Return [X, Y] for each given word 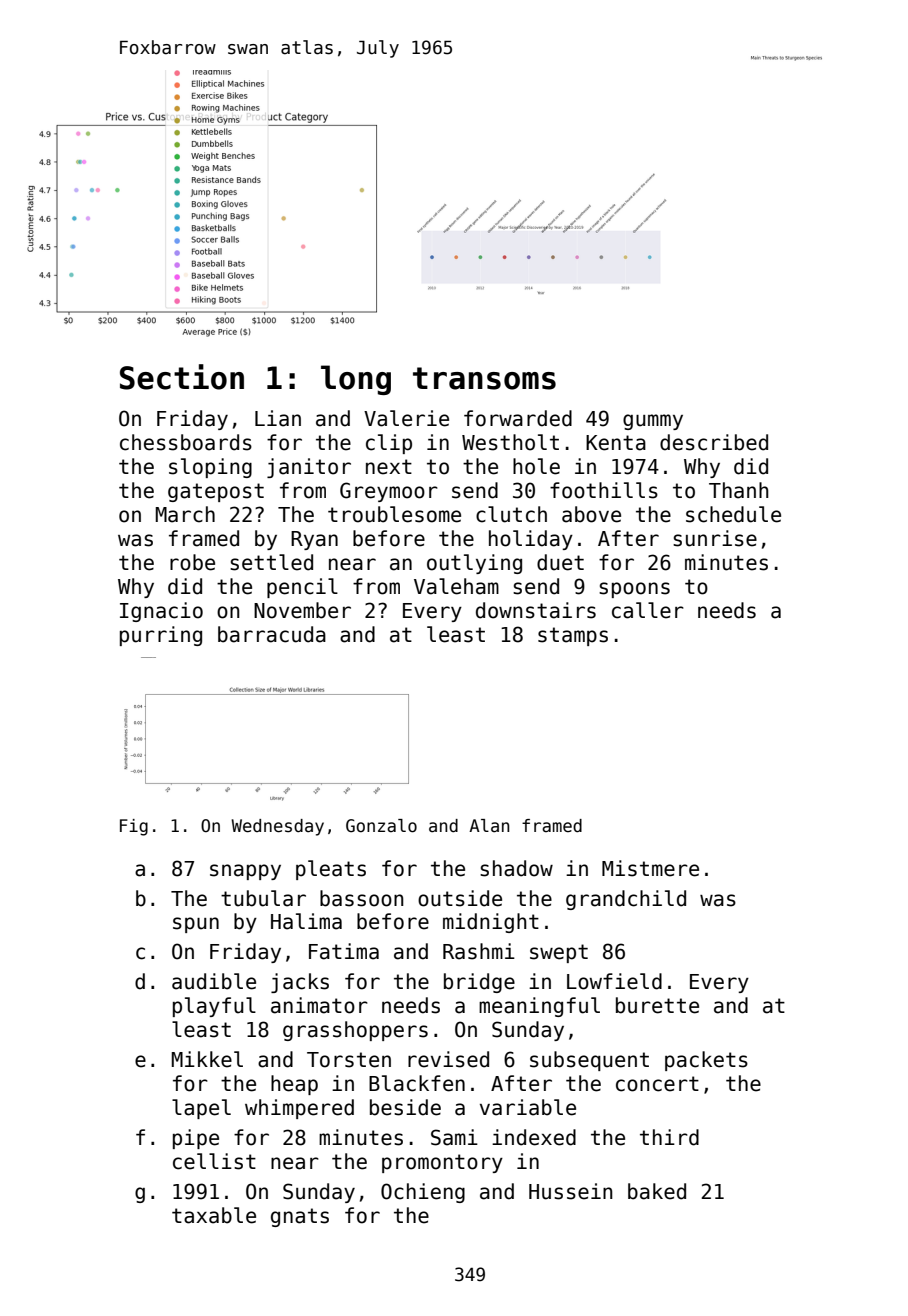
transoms [484, 378]
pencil [302, 588]
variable [528, 1107]
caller [648, 610]
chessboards [186, 442]
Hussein [571, 1191]
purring [161, 636]
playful [214, 1007]
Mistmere [650, 868]
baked [657, 1191]
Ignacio [161, 612]
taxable [214, 1215]
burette [657, 1005]
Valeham [456, 586]
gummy [653, 422]
